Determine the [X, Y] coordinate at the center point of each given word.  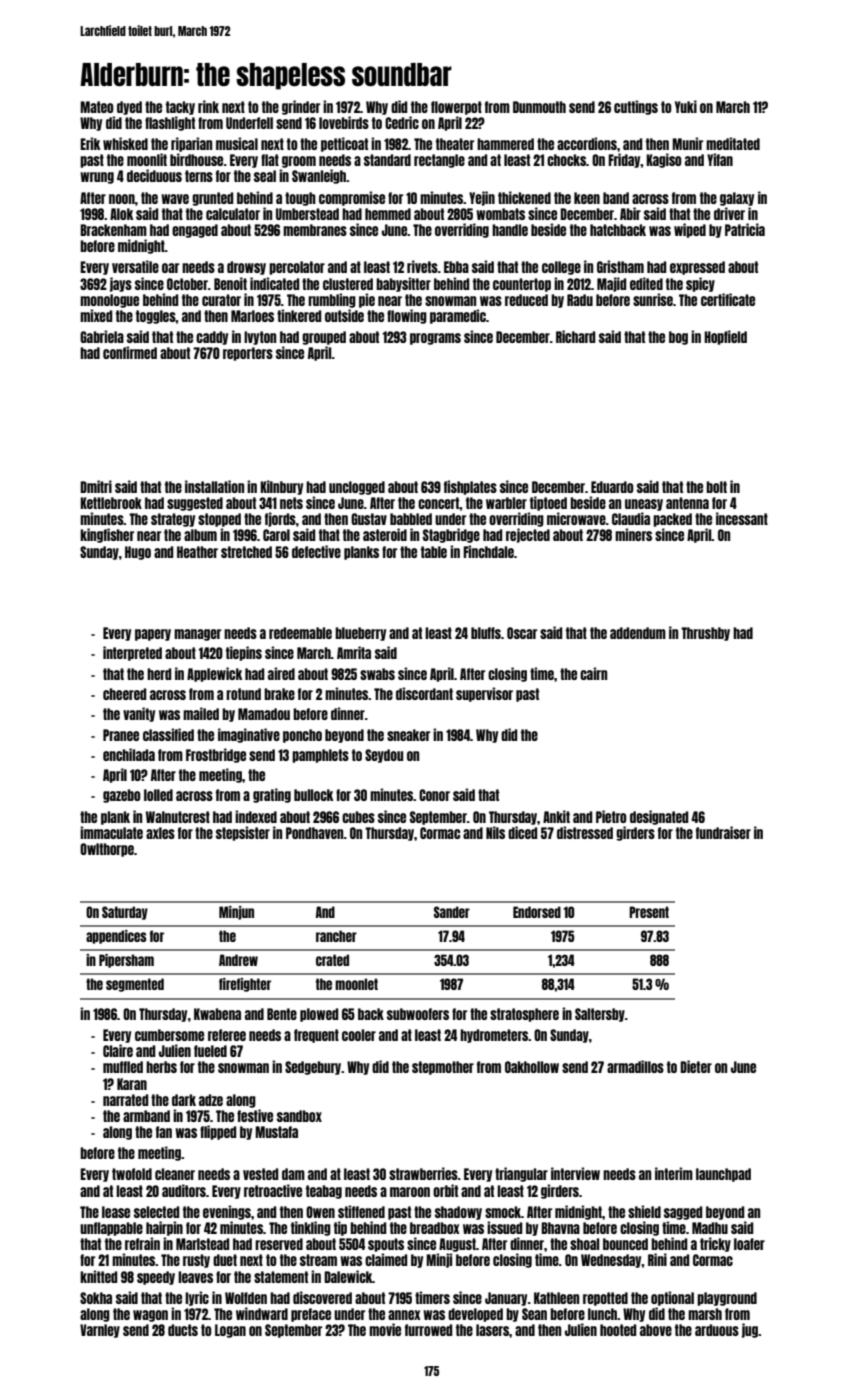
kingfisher [107, 535]
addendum [638, 633]
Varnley [100, 1331]
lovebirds [344, 122]
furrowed [428, 1330]
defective [316, 551]
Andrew [238, 960]
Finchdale [488, 551]
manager [197, 635]
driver [729, 213]
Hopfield [725, 337]
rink [208, 106]
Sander [452, 912]
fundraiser [723, 832]
